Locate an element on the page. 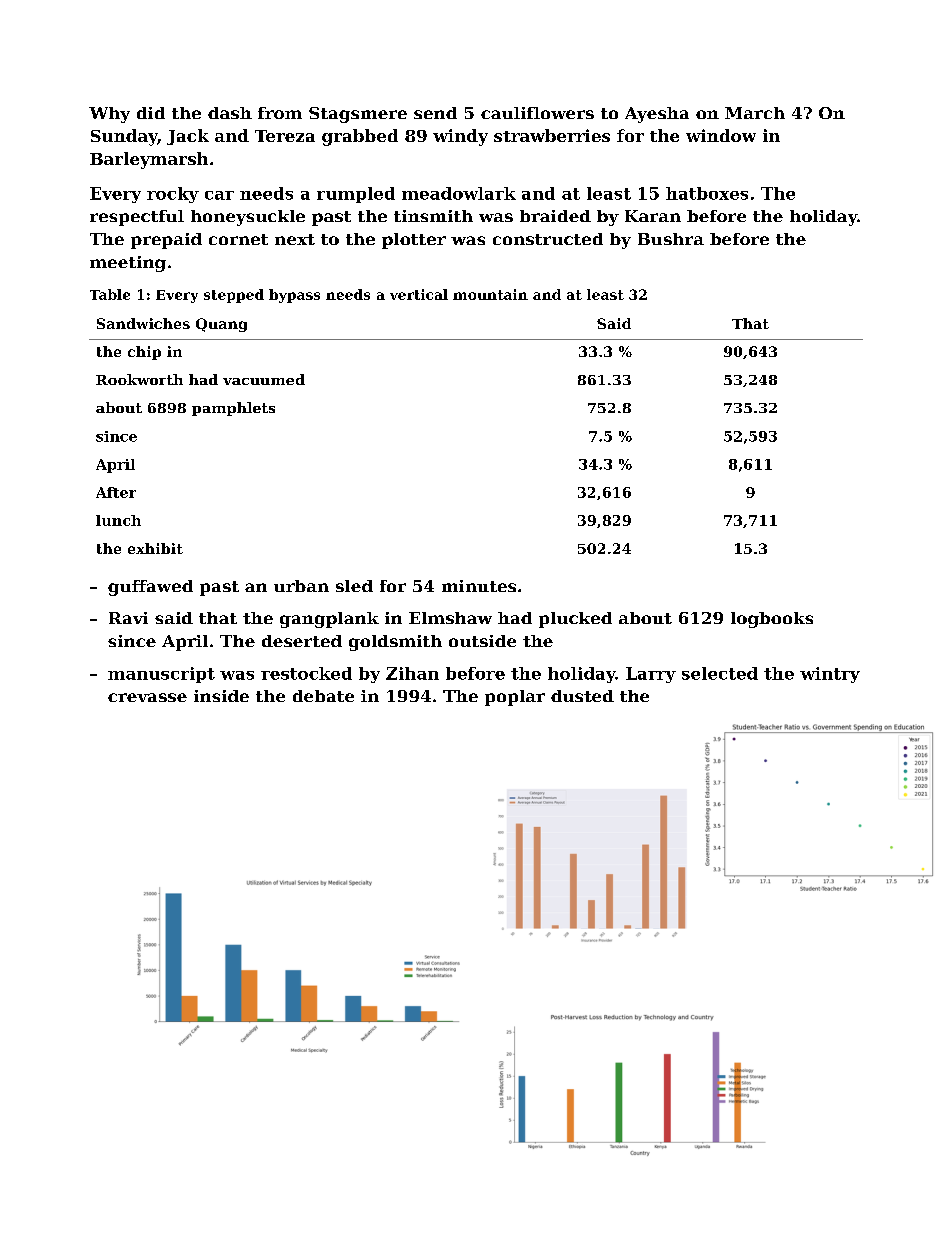 This page has width=952, height=1233. pamphlets is located at coordinates (233, 409).
